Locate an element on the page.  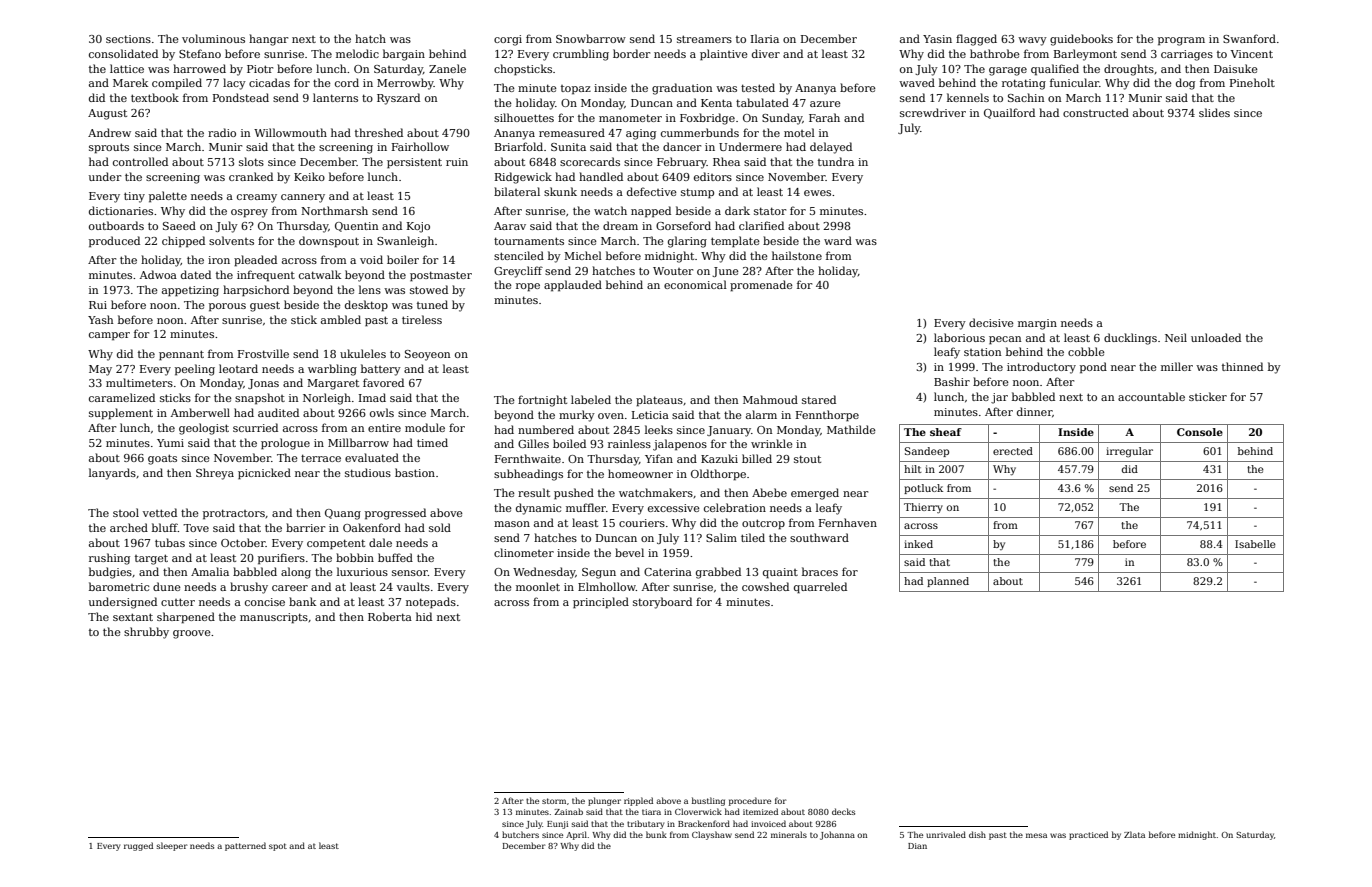
napped is located at coordinates (651, 211).
